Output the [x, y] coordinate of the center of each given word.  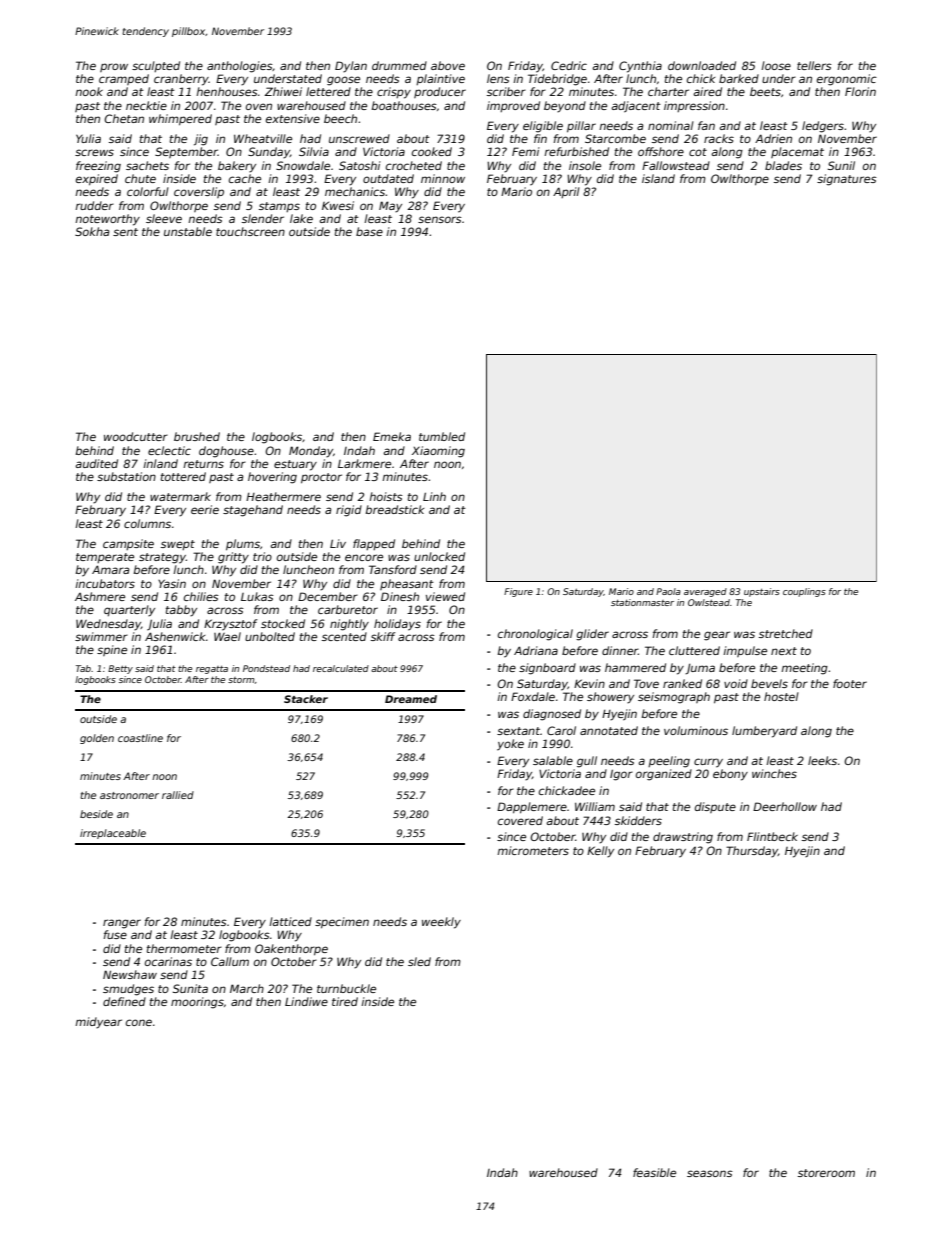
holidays [397, 625]
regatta [212, 670]
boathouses [404, 105]
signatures [847, 180]
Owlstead [709, 602]
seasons [710, 1173]
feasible [654, 1172]
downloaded [702, 65]
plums [243, 545]
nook [89, 91]
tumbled [442, 436]
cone [139, 1022]
